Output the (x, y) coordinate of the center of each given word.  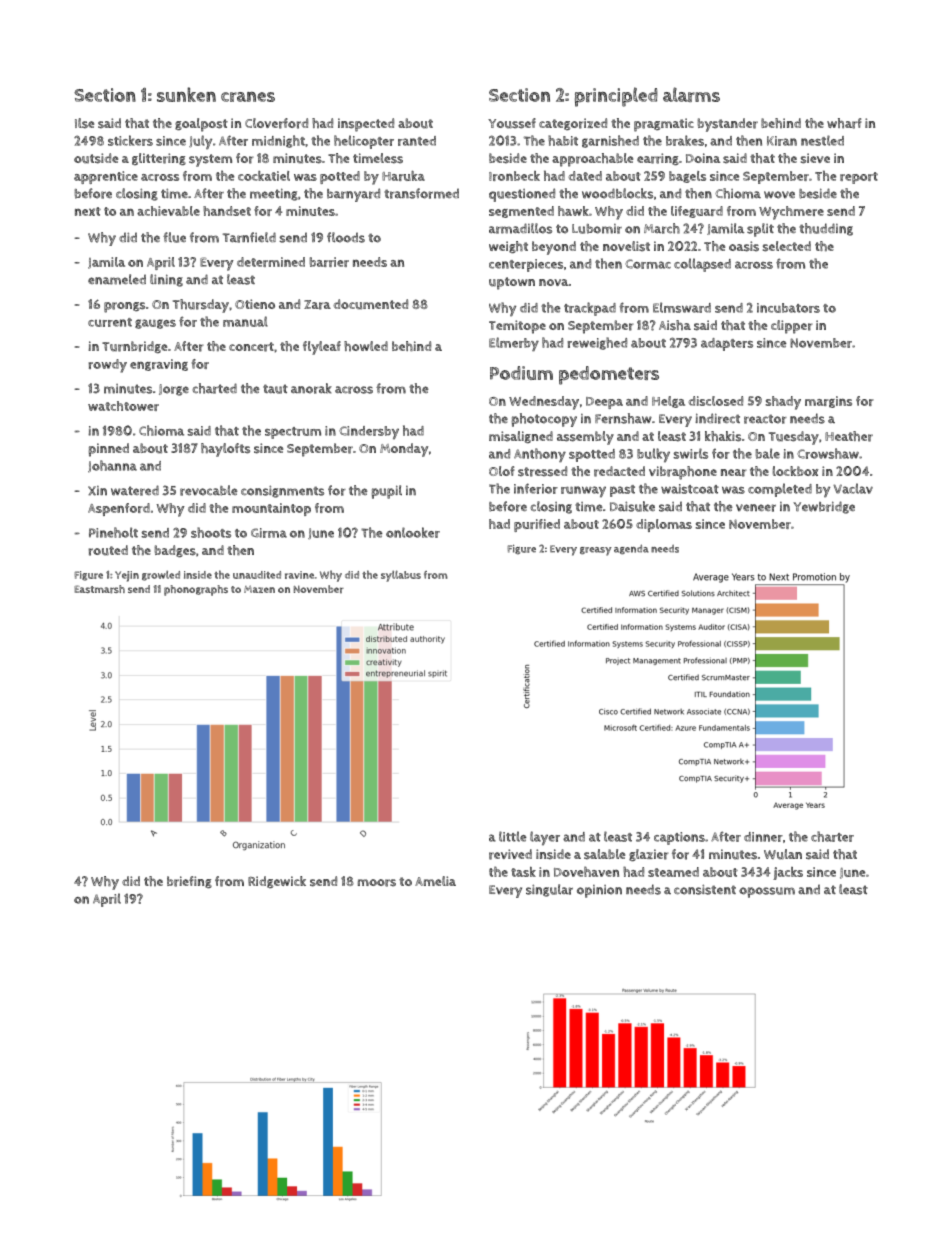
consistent (705, 889)
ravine (299, 575)
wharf (844, 123)
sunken (186, 94)
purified (537, 525)
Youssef (512, 123)
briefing (189, 882)
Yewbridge (824, 507)
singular (549, 890)
